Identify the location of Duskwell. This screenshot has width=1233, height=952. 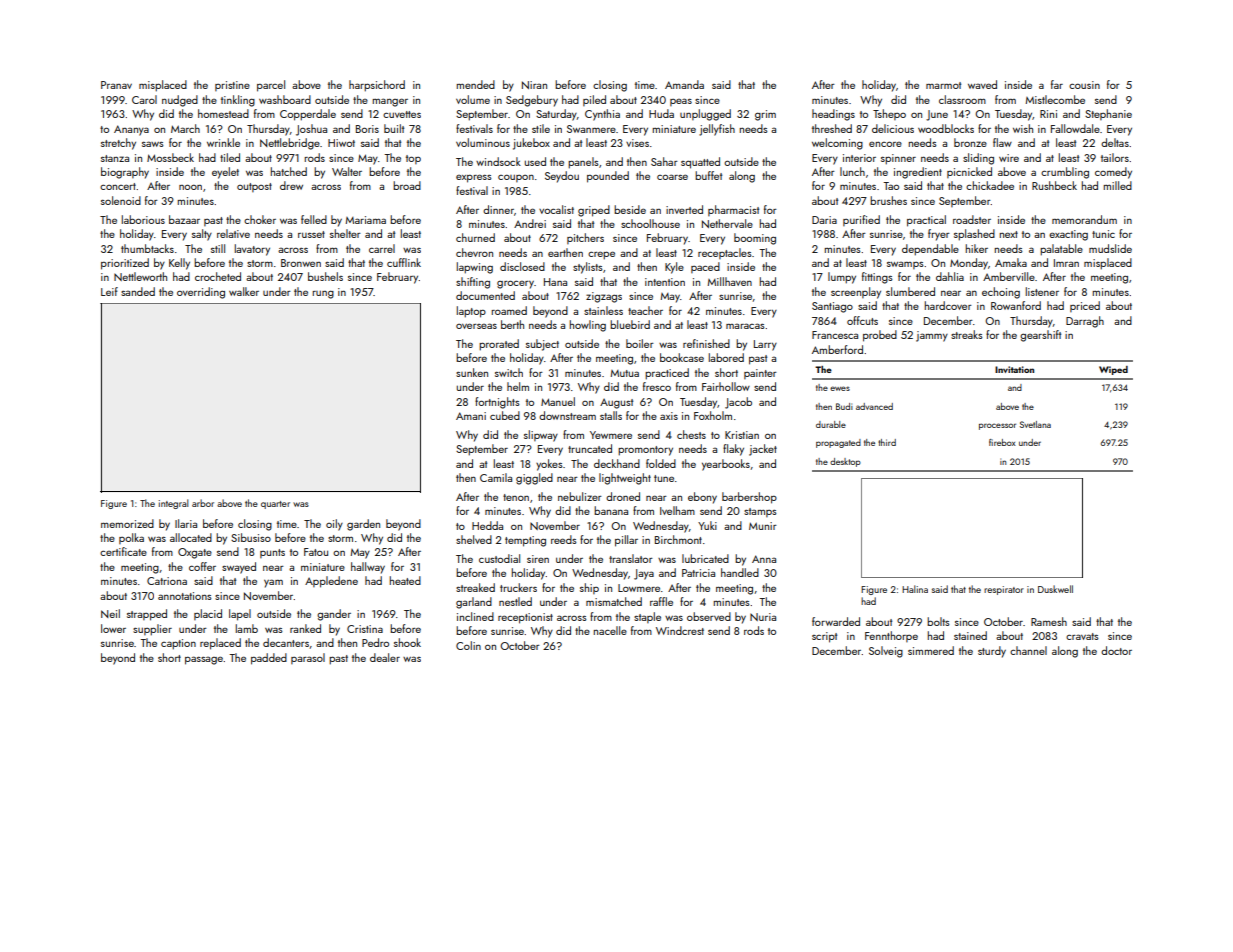
(1055, 589).
